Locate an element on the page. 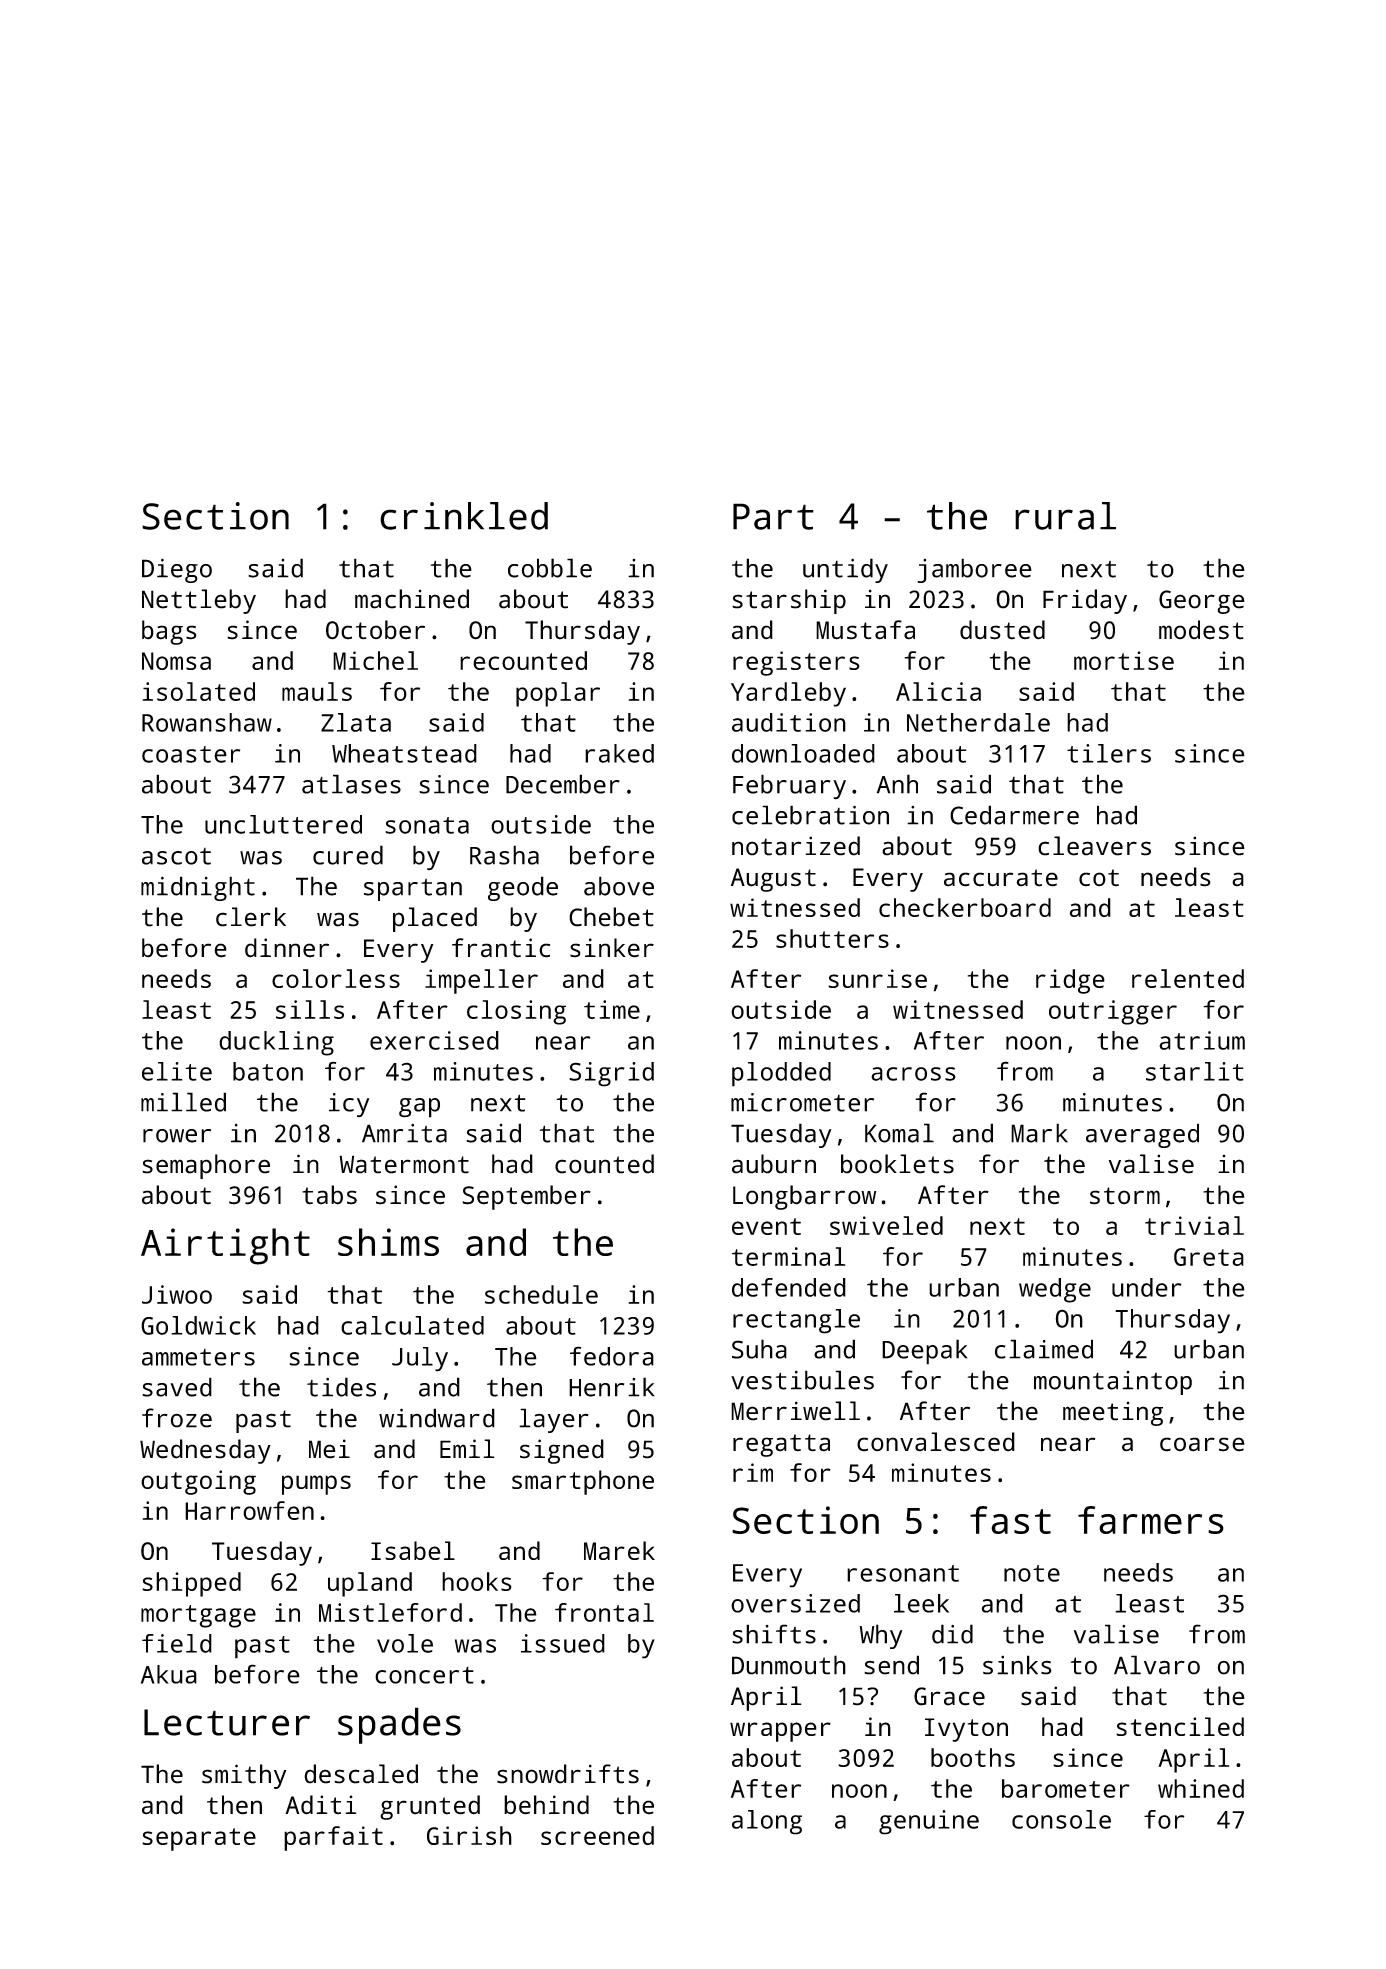 This document has height=1969, width=1386. placed is located at coordinates (435, 919).
